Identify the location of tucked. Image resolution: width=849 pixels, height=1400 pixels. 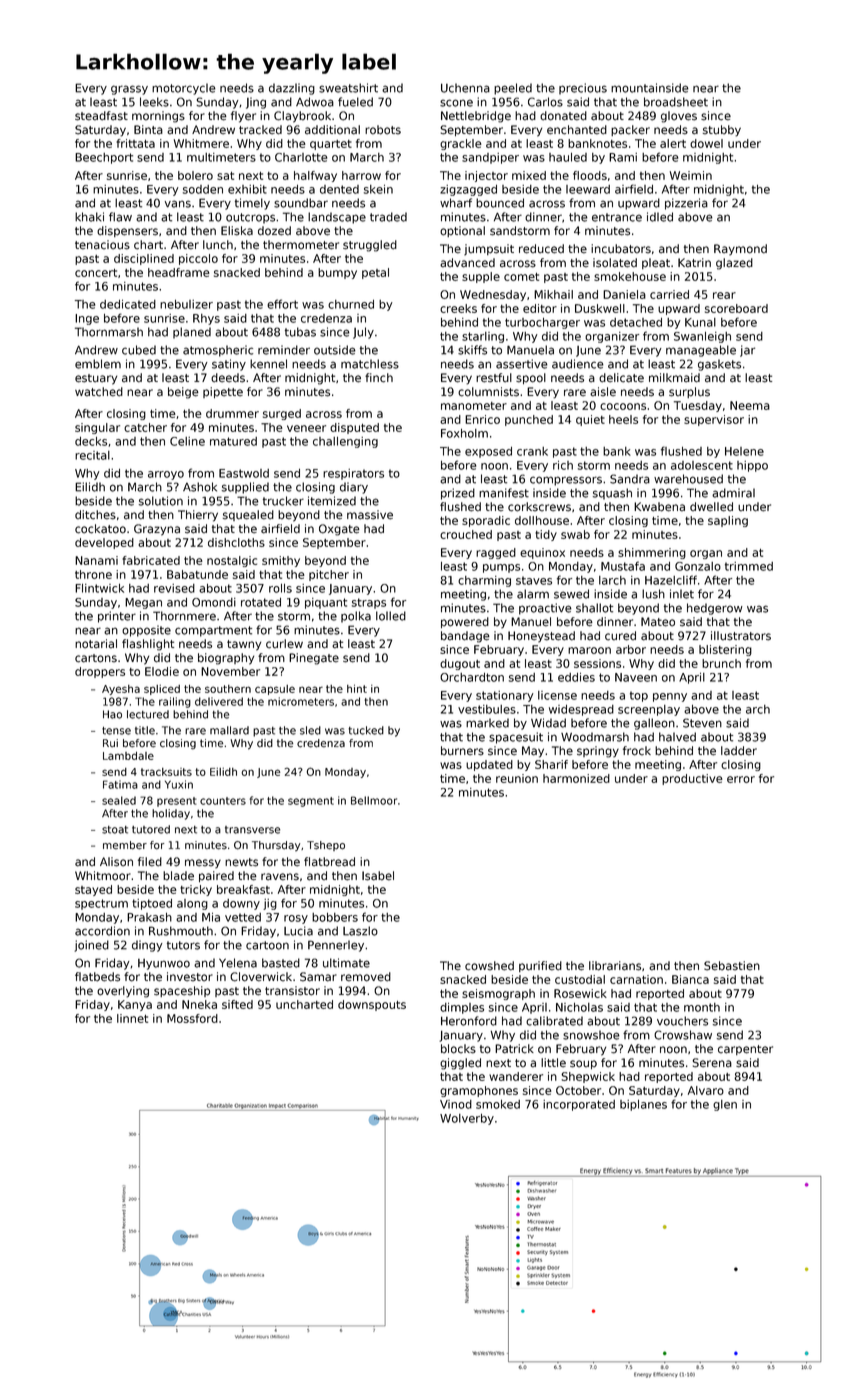
(366, 730).
